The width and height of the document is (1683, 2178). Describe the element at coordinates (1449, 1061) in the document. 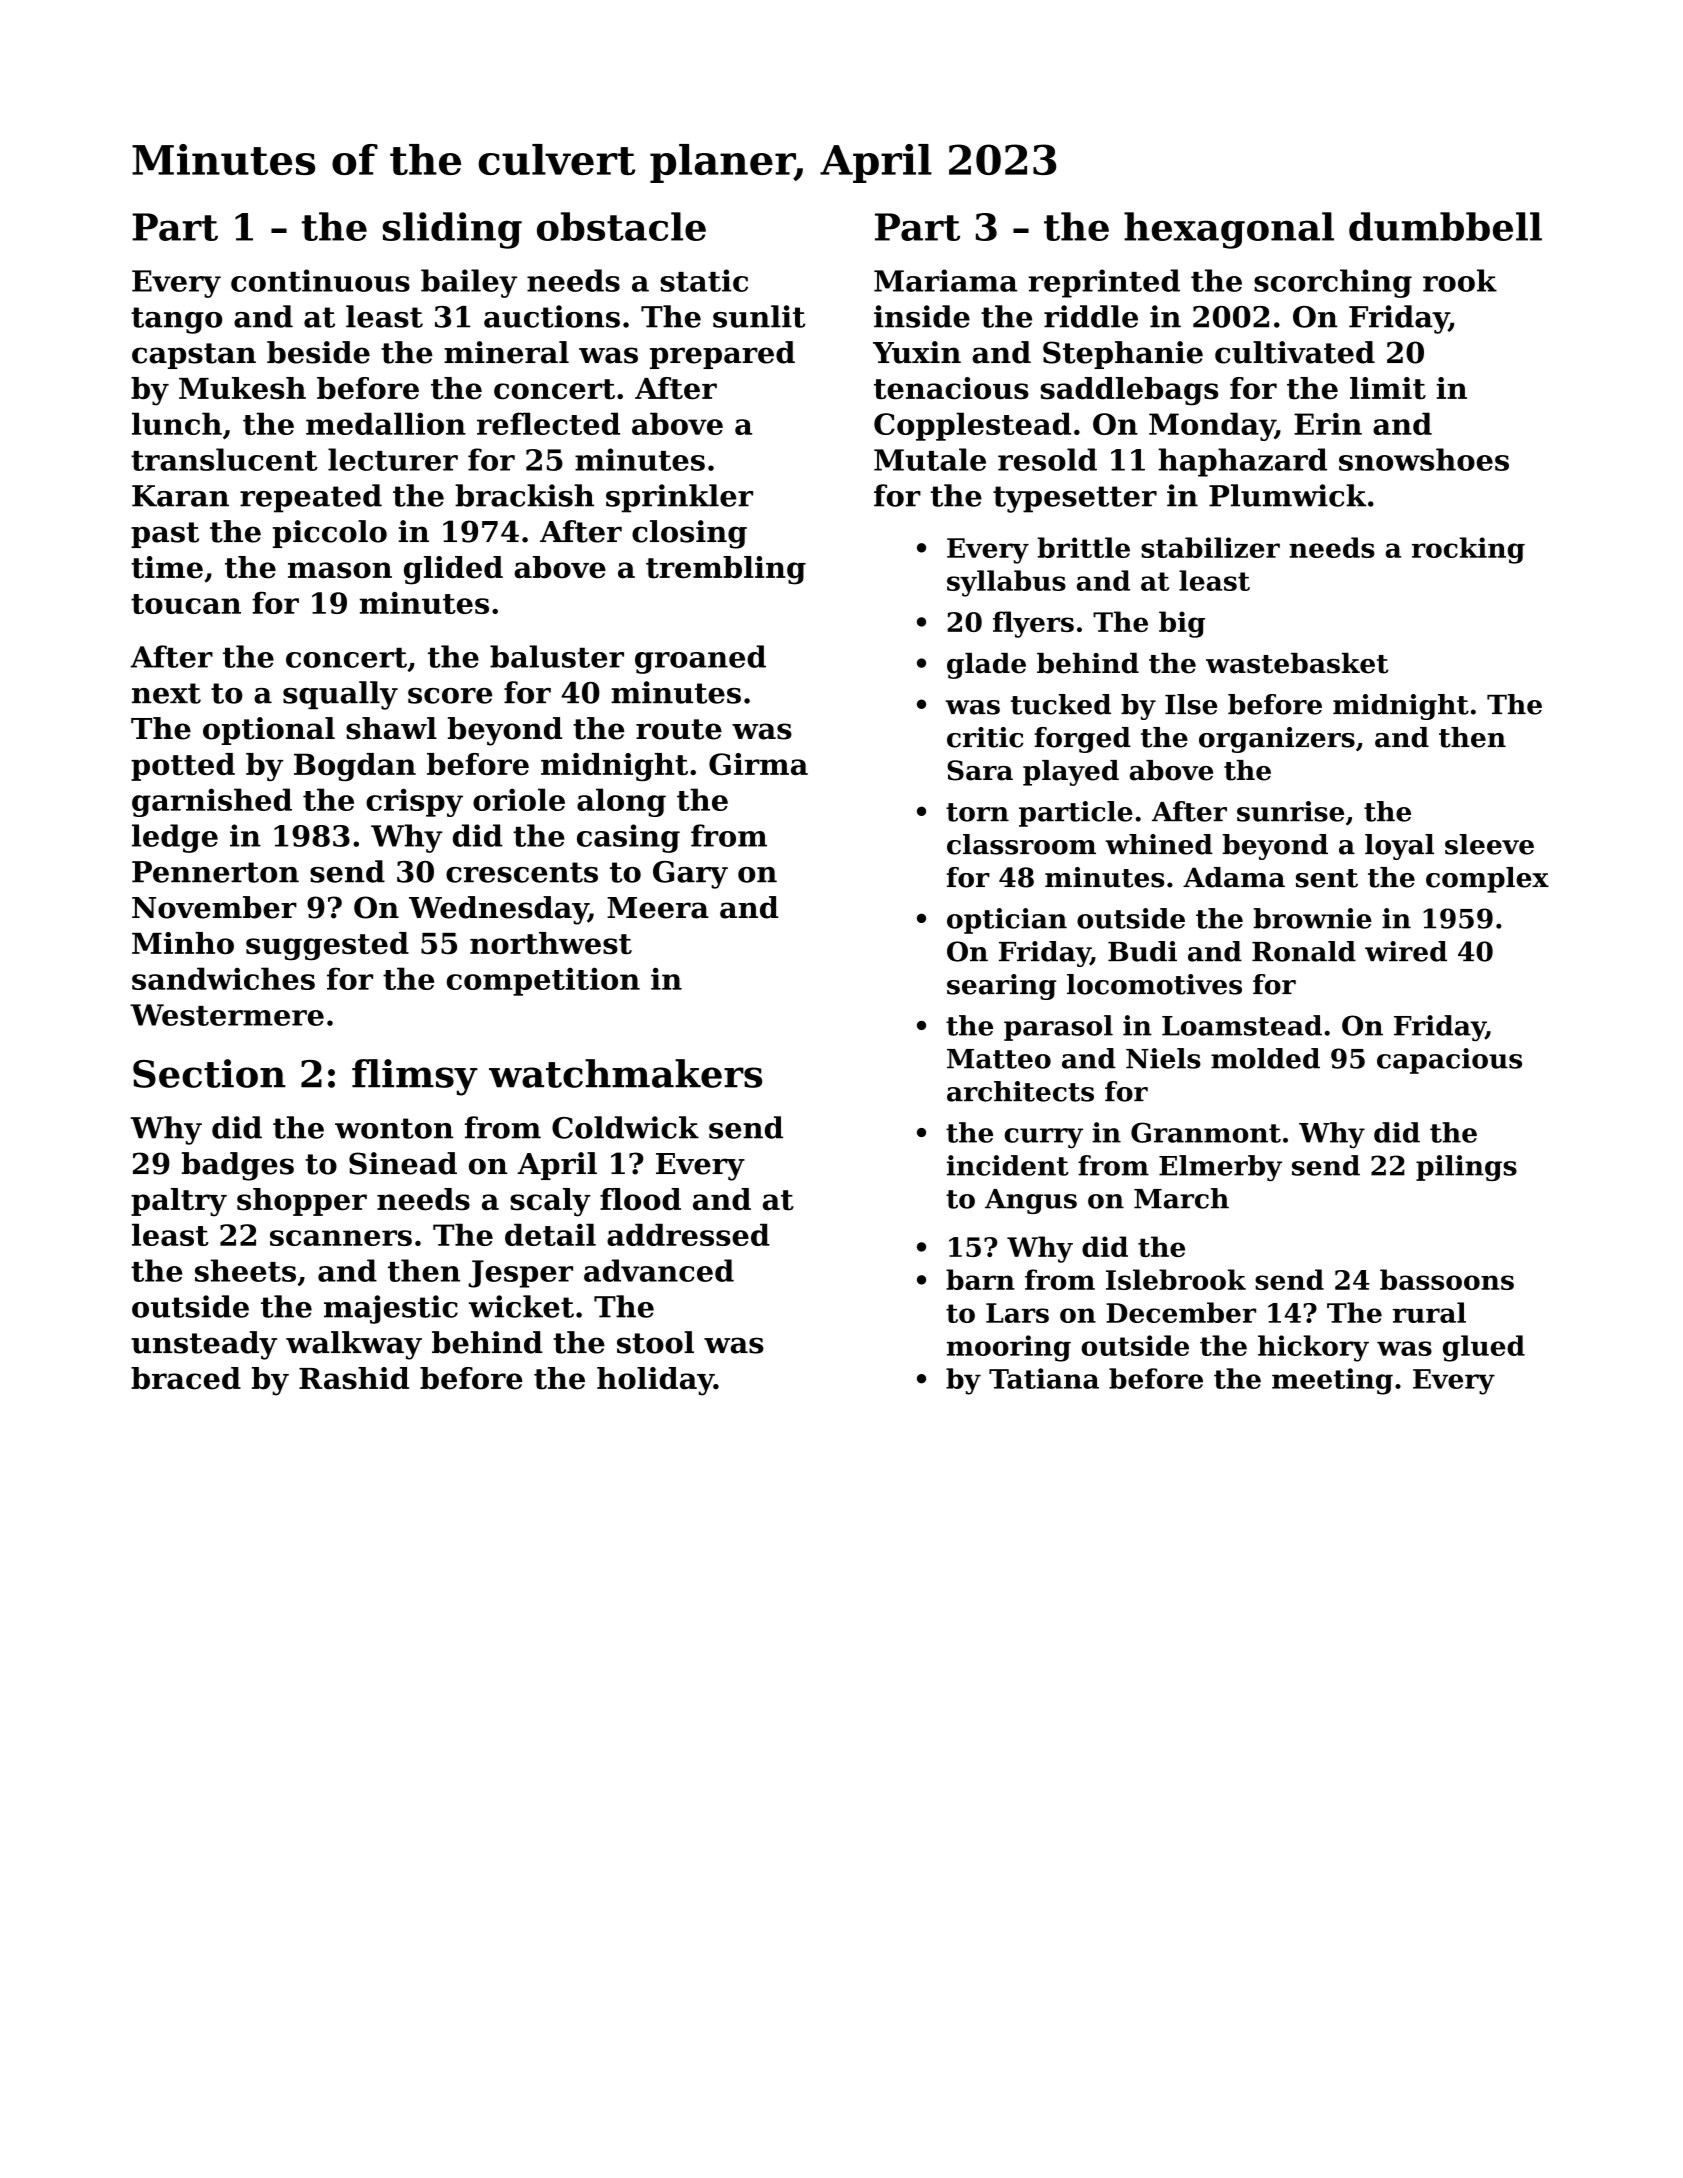

I see `capacious` at that location.
